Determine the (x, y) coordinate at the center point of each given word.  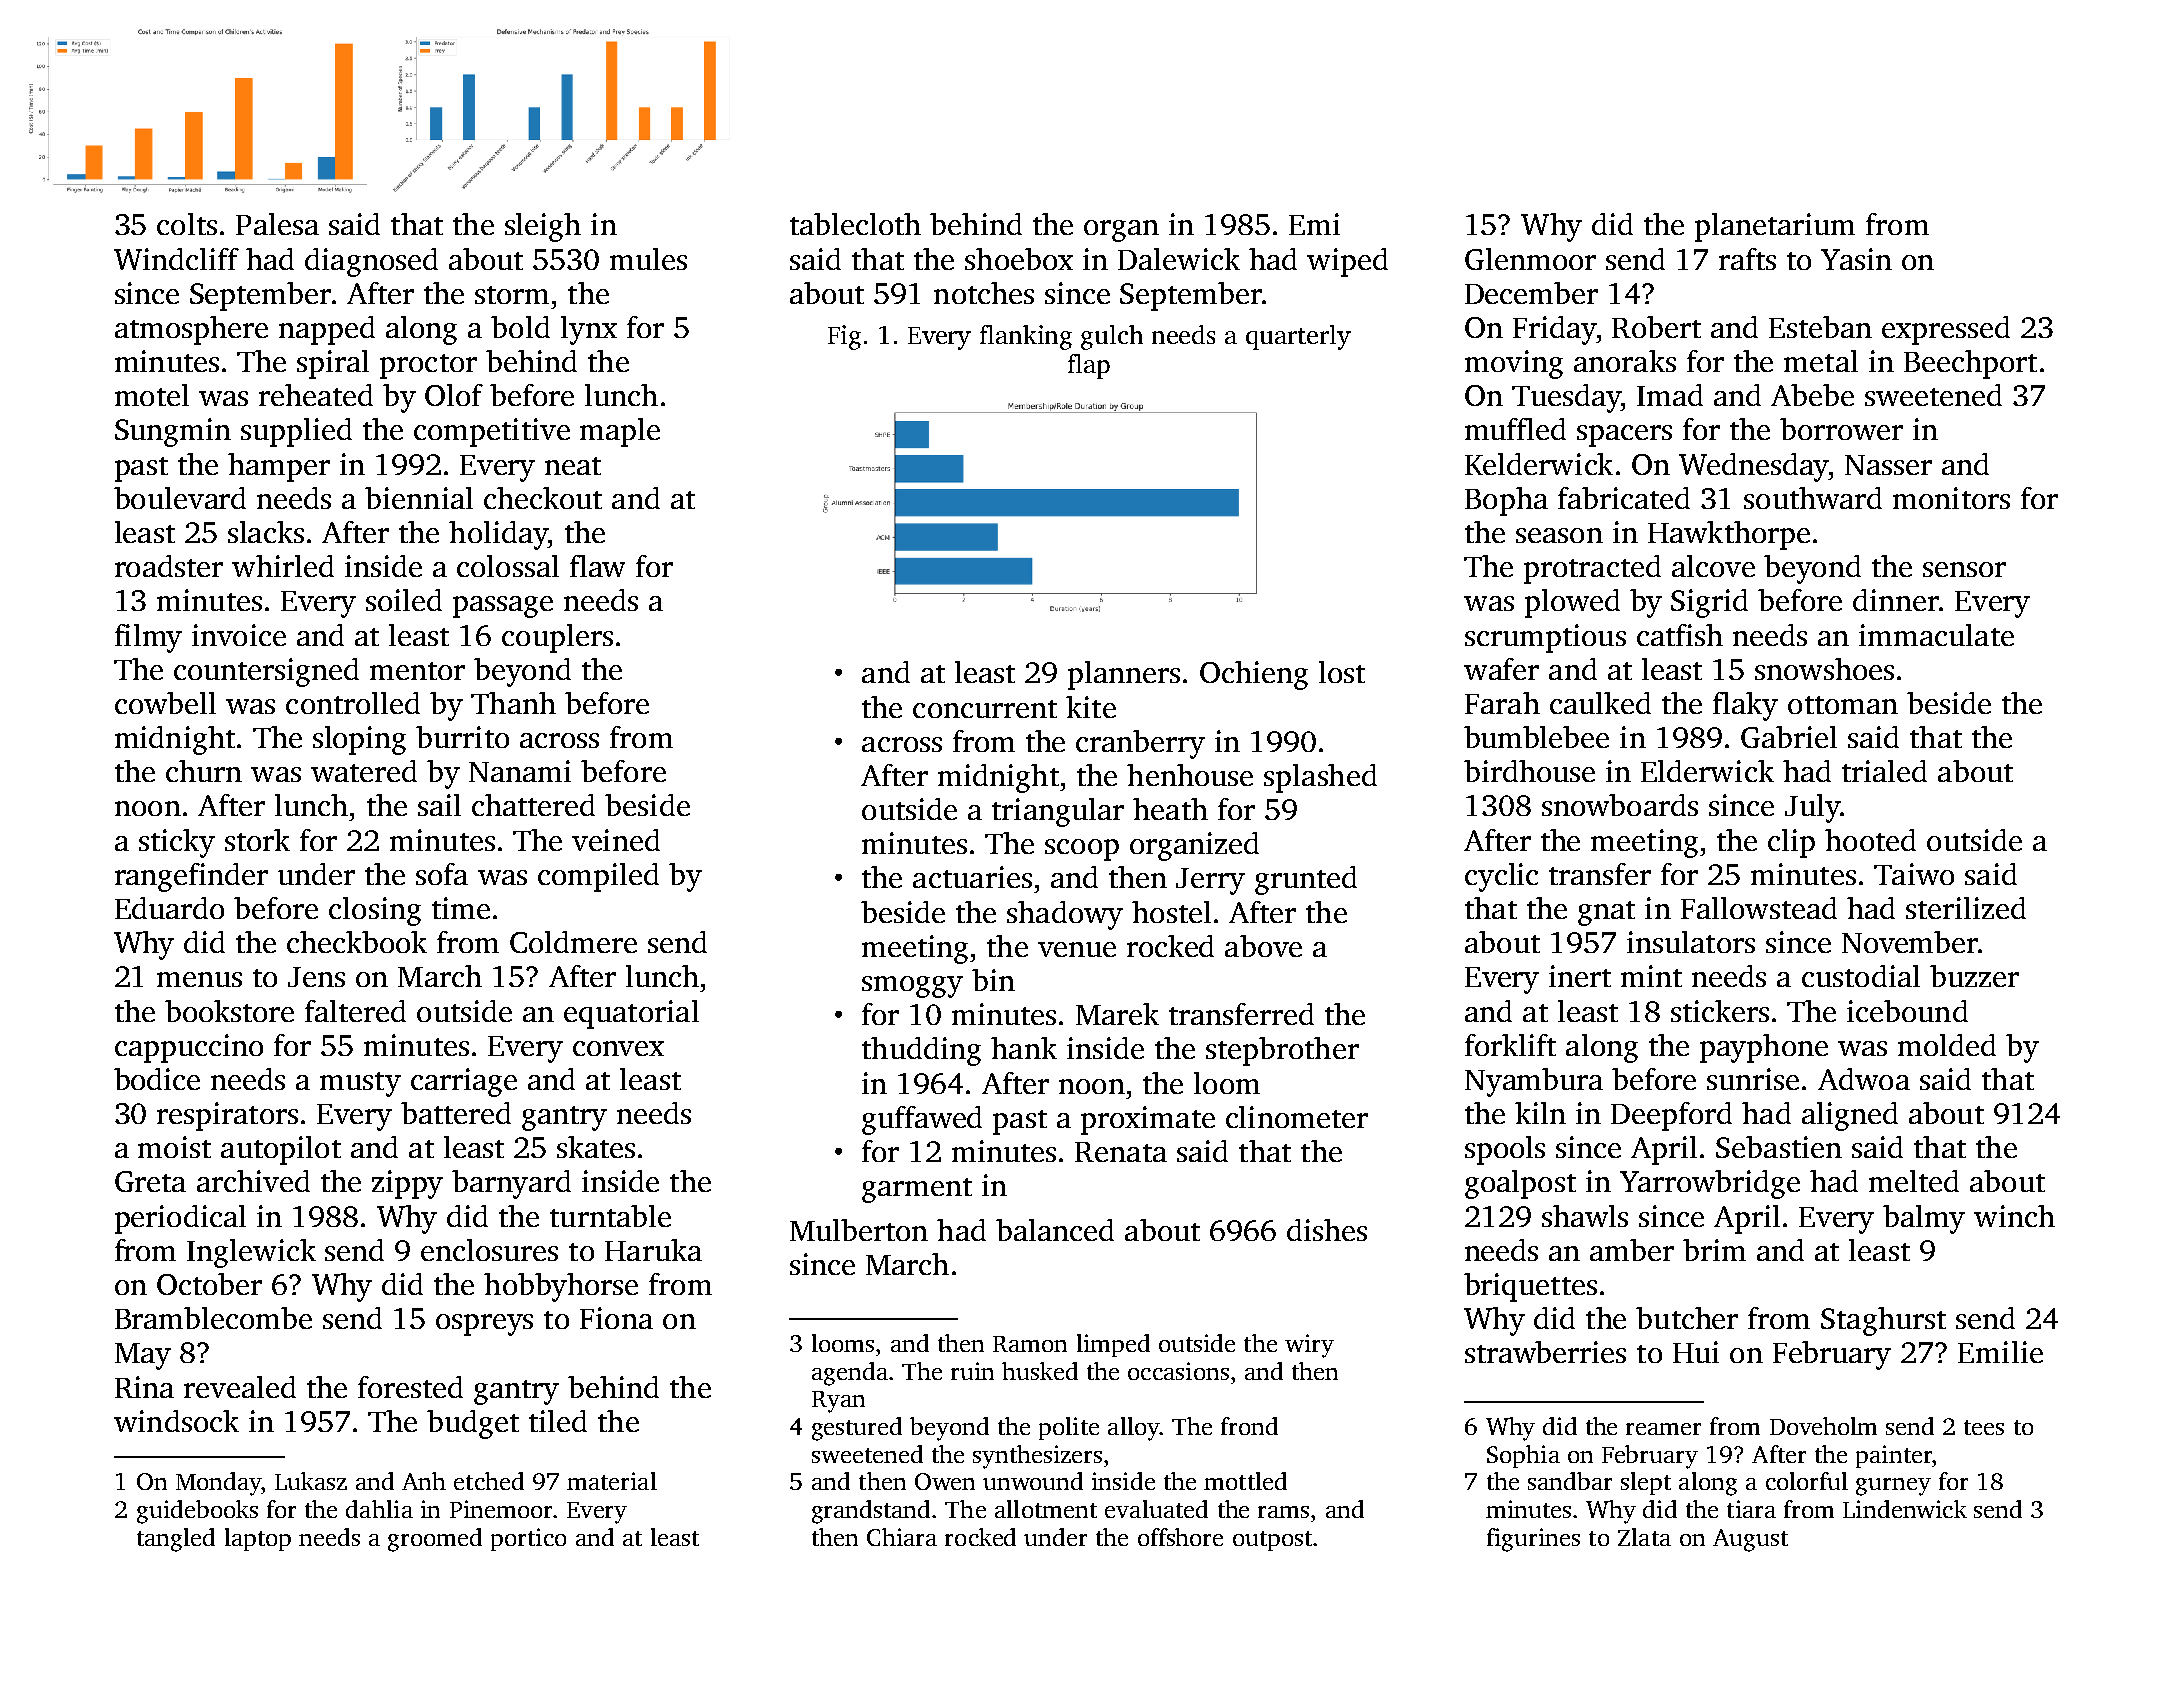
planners (1124, 675)
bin (993, 980)
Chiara (902, 1537)
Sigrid (1709, 603)
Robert (1656, 327)
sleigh (543, 227)
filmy (148, 638)
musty (360, 1084)
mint (1651, 976)
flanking (1026, 337)
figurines (1533, 1540)
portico (528, 1539)
